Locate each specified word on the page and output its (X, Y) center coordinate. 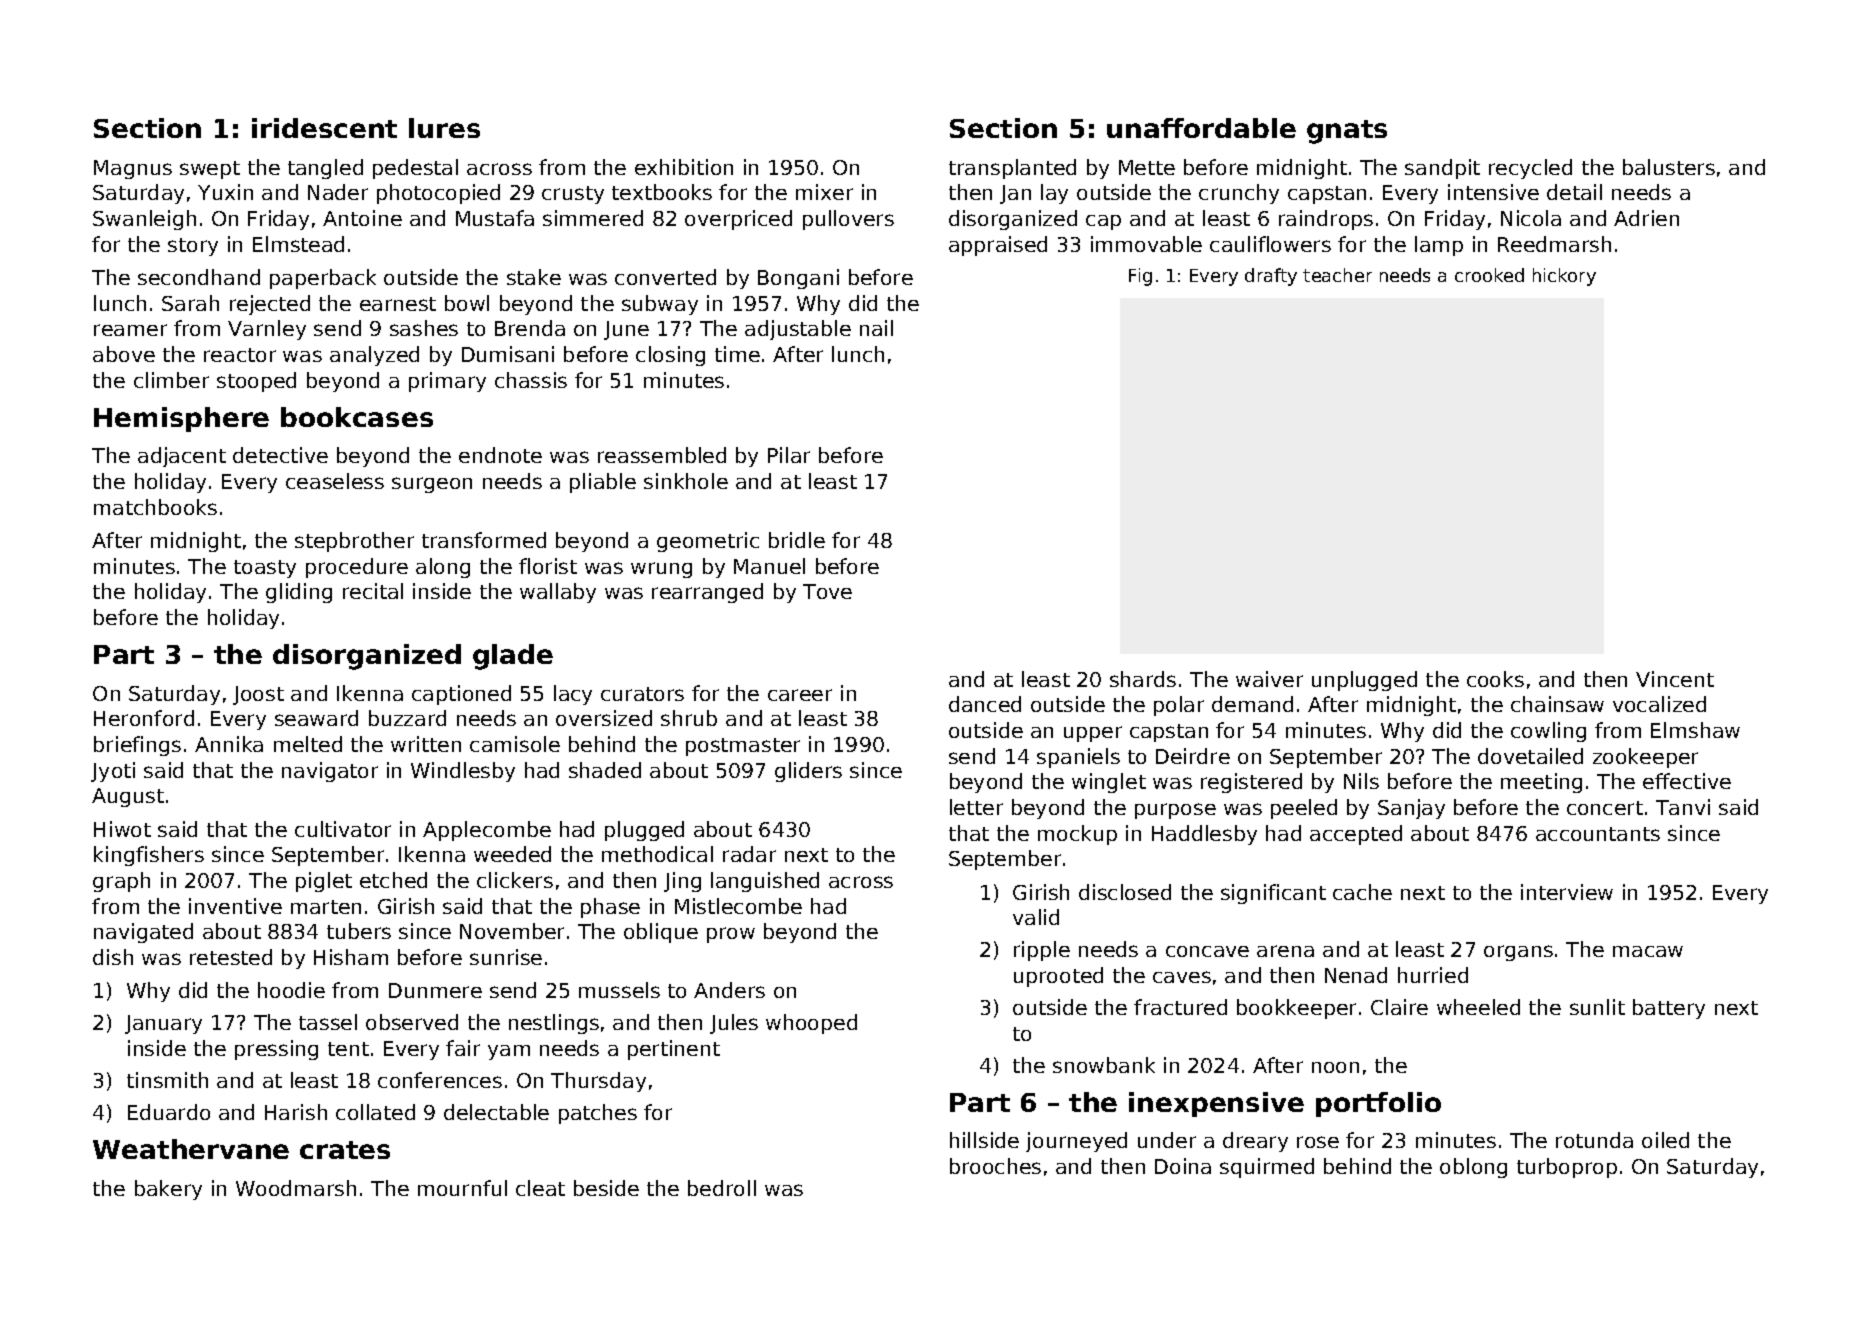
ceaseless (335, 481)
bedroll (722, 1188)
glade (513, 657)
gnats (1347, 132)
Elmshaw (1695, 730)
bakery (168, 1190)
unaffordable (1201, 128)
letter (976, 807)
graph (121, 882)
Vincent (1675, 679)
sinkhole (686, 481)
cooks (1495, 679)
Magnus (133, 169)
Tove (827, 591)
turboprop (1567, 1168)
